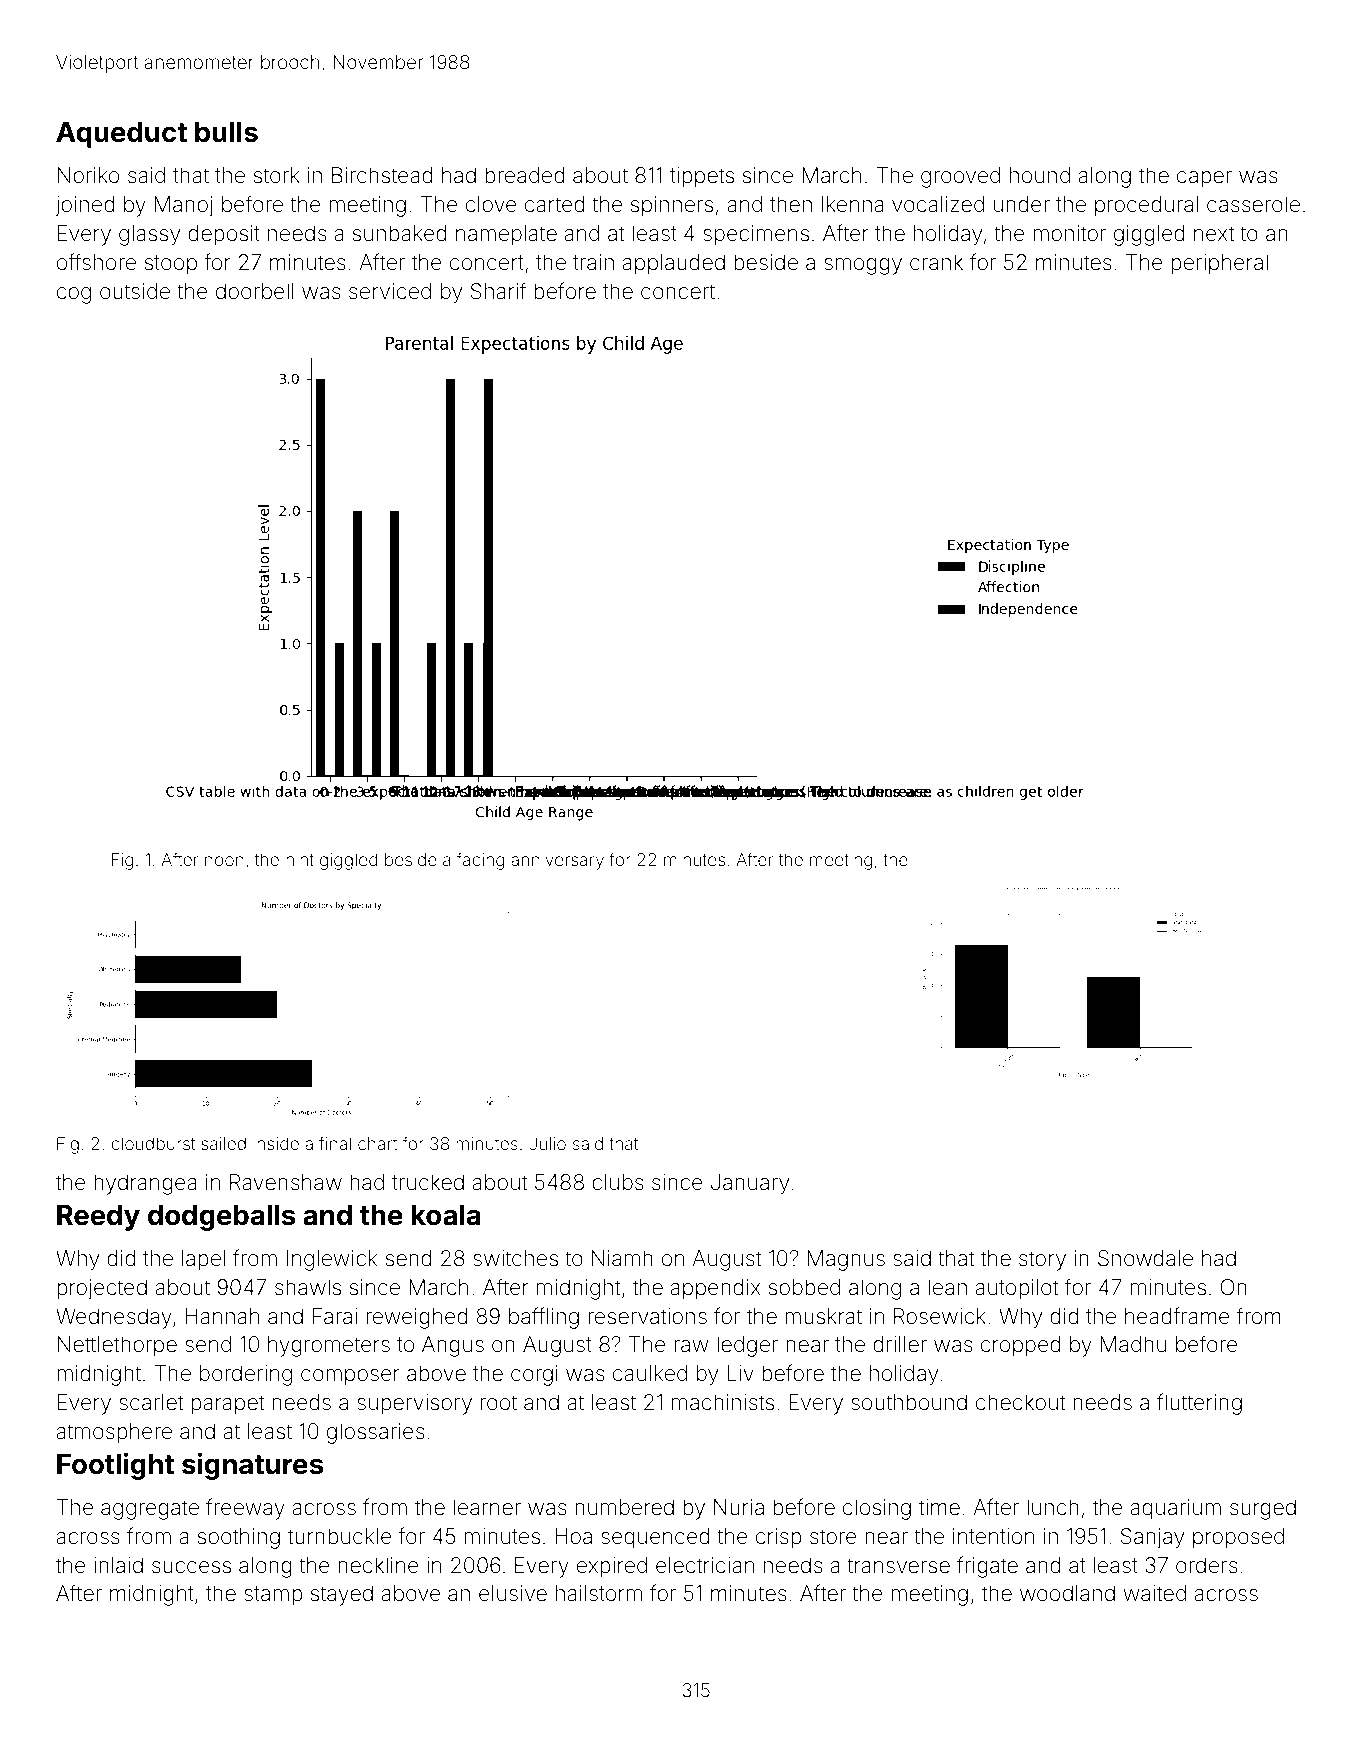  Describe the element at coordinates (1040, 175) in the screenshot. I see `hound` at that location.
